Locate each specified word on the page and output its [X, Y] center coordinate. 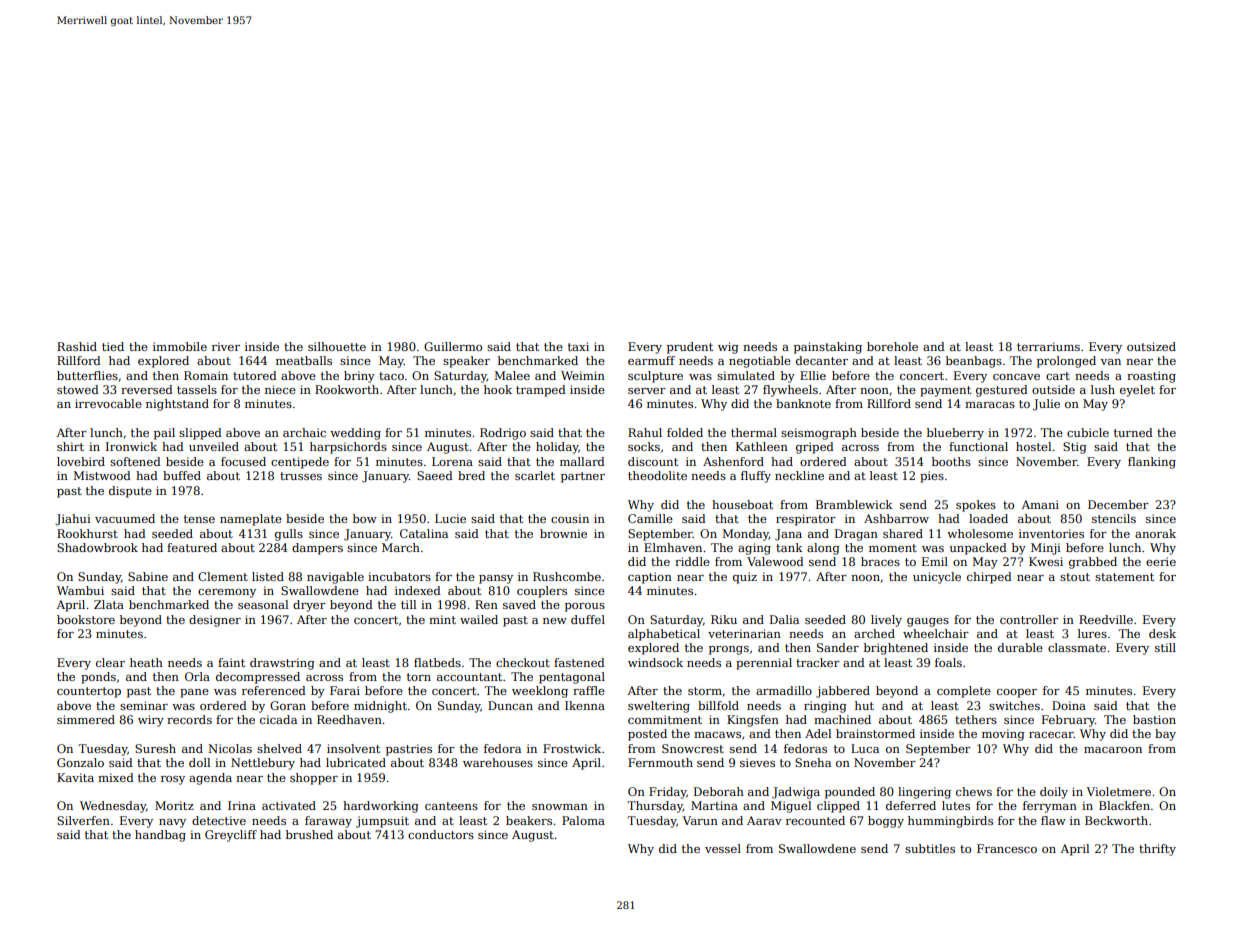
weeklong [540, 692]
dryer [309, 606]
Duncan [510, 705]
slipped [200, 434]
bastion [1154, 719]
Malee [512, 375]
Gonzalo [80, 762]
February [1068, 721]
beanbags [974, 362]
